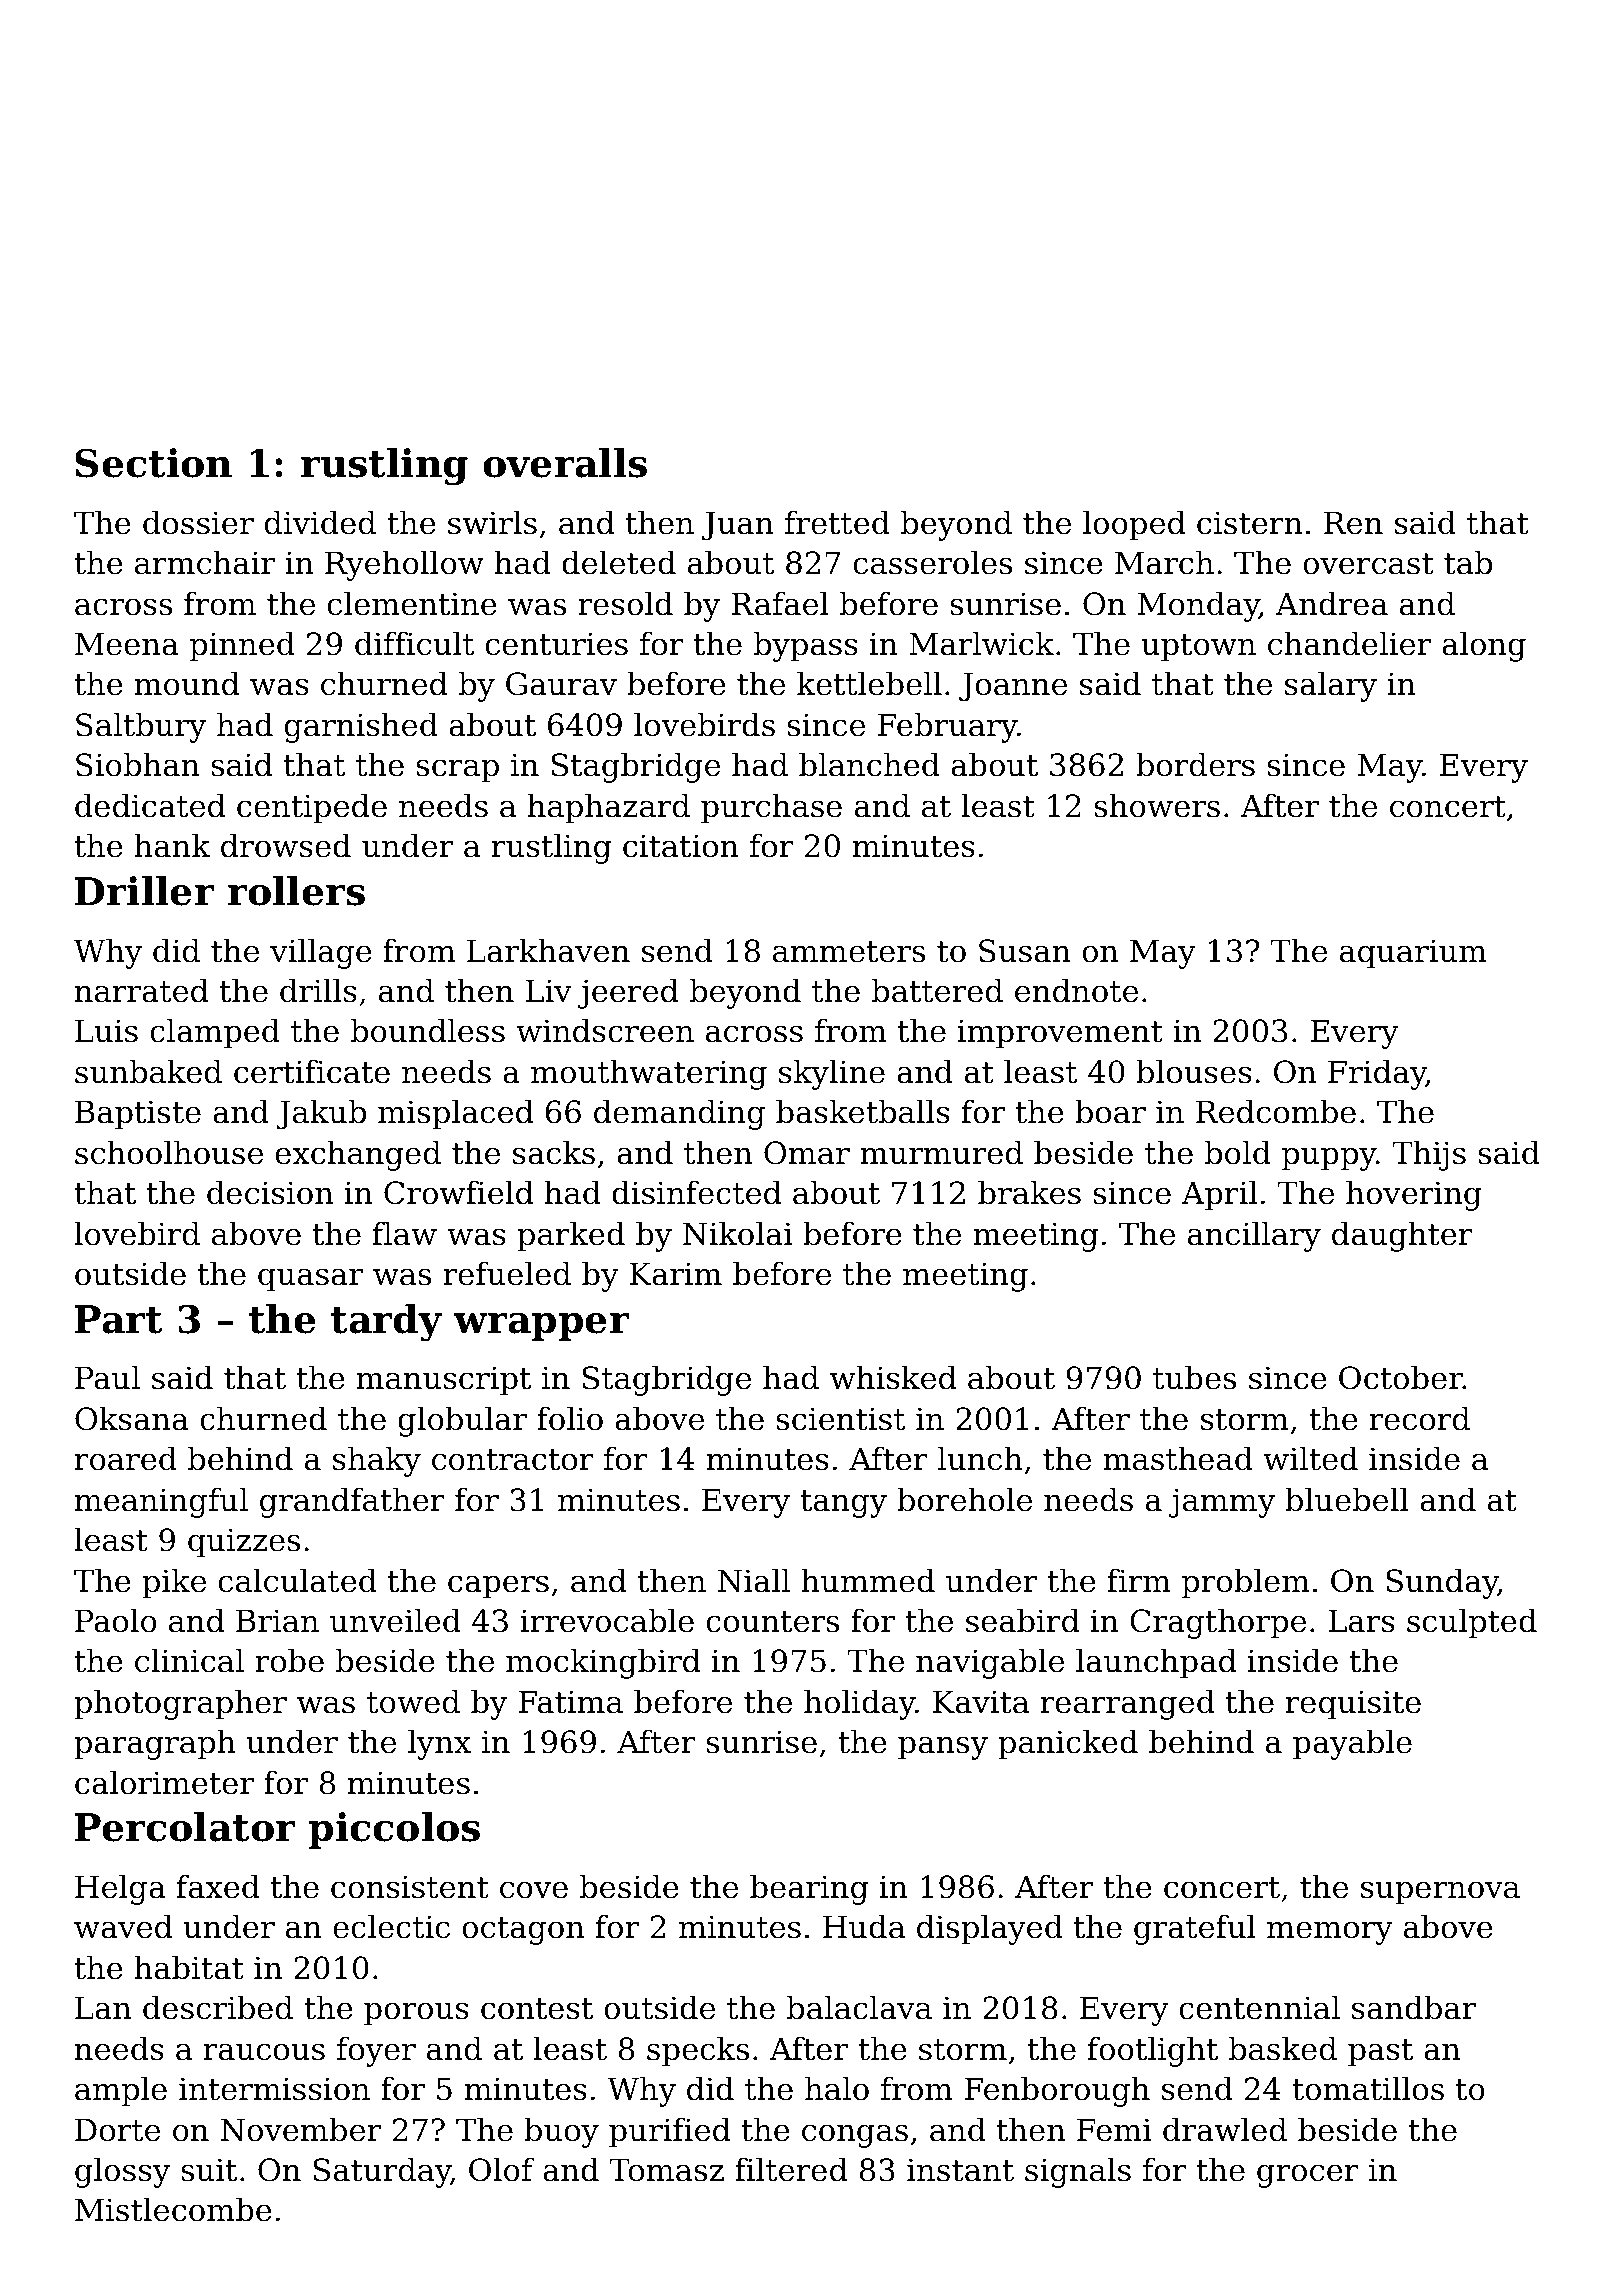 Image resolution: width=1620 pixels, height=2292 pixels. Describe the element at coordinates (791, 2169) in the page. I see `filtered` at that location.
